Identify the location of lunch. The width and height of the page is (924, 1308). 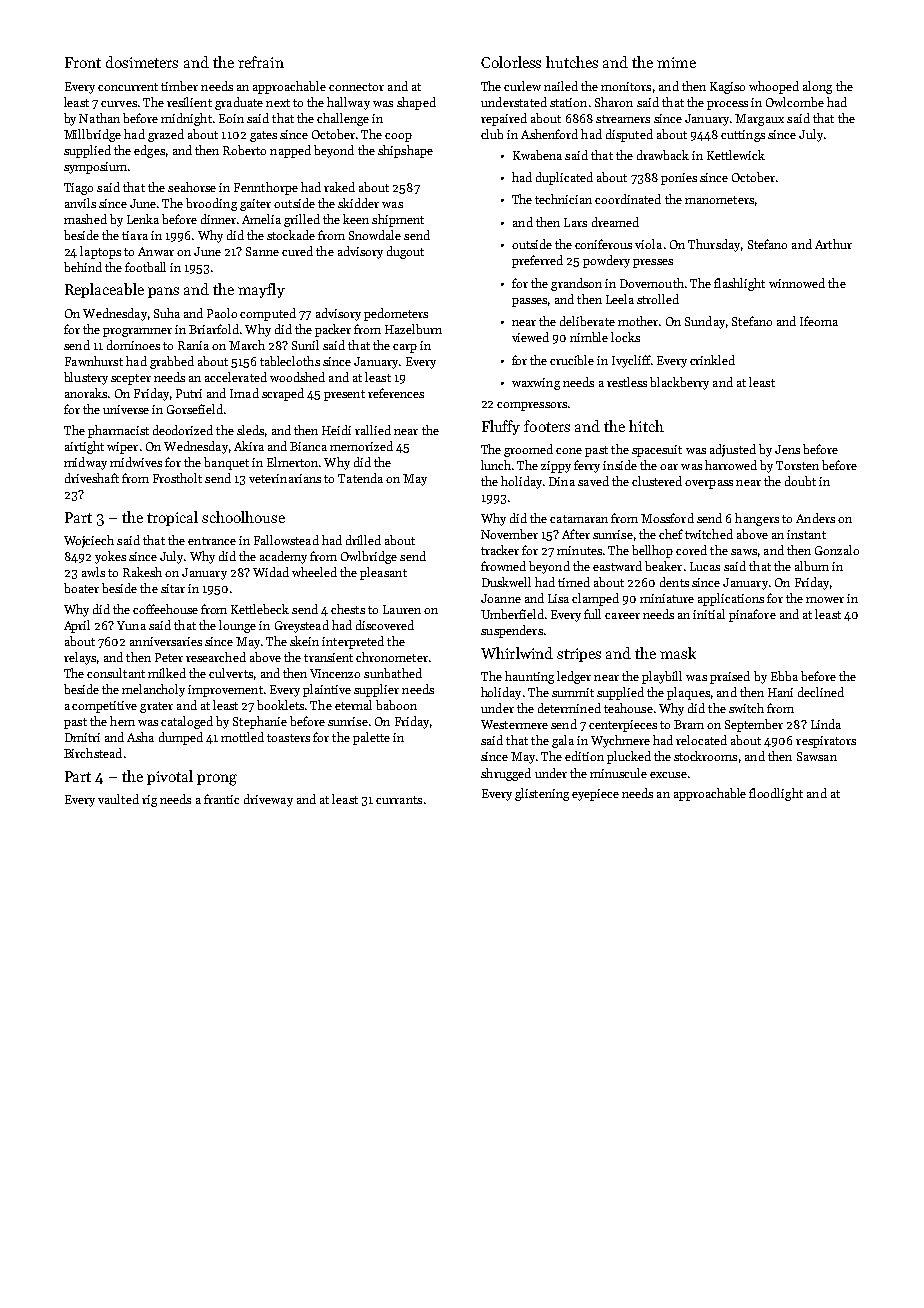
(496, 465).
